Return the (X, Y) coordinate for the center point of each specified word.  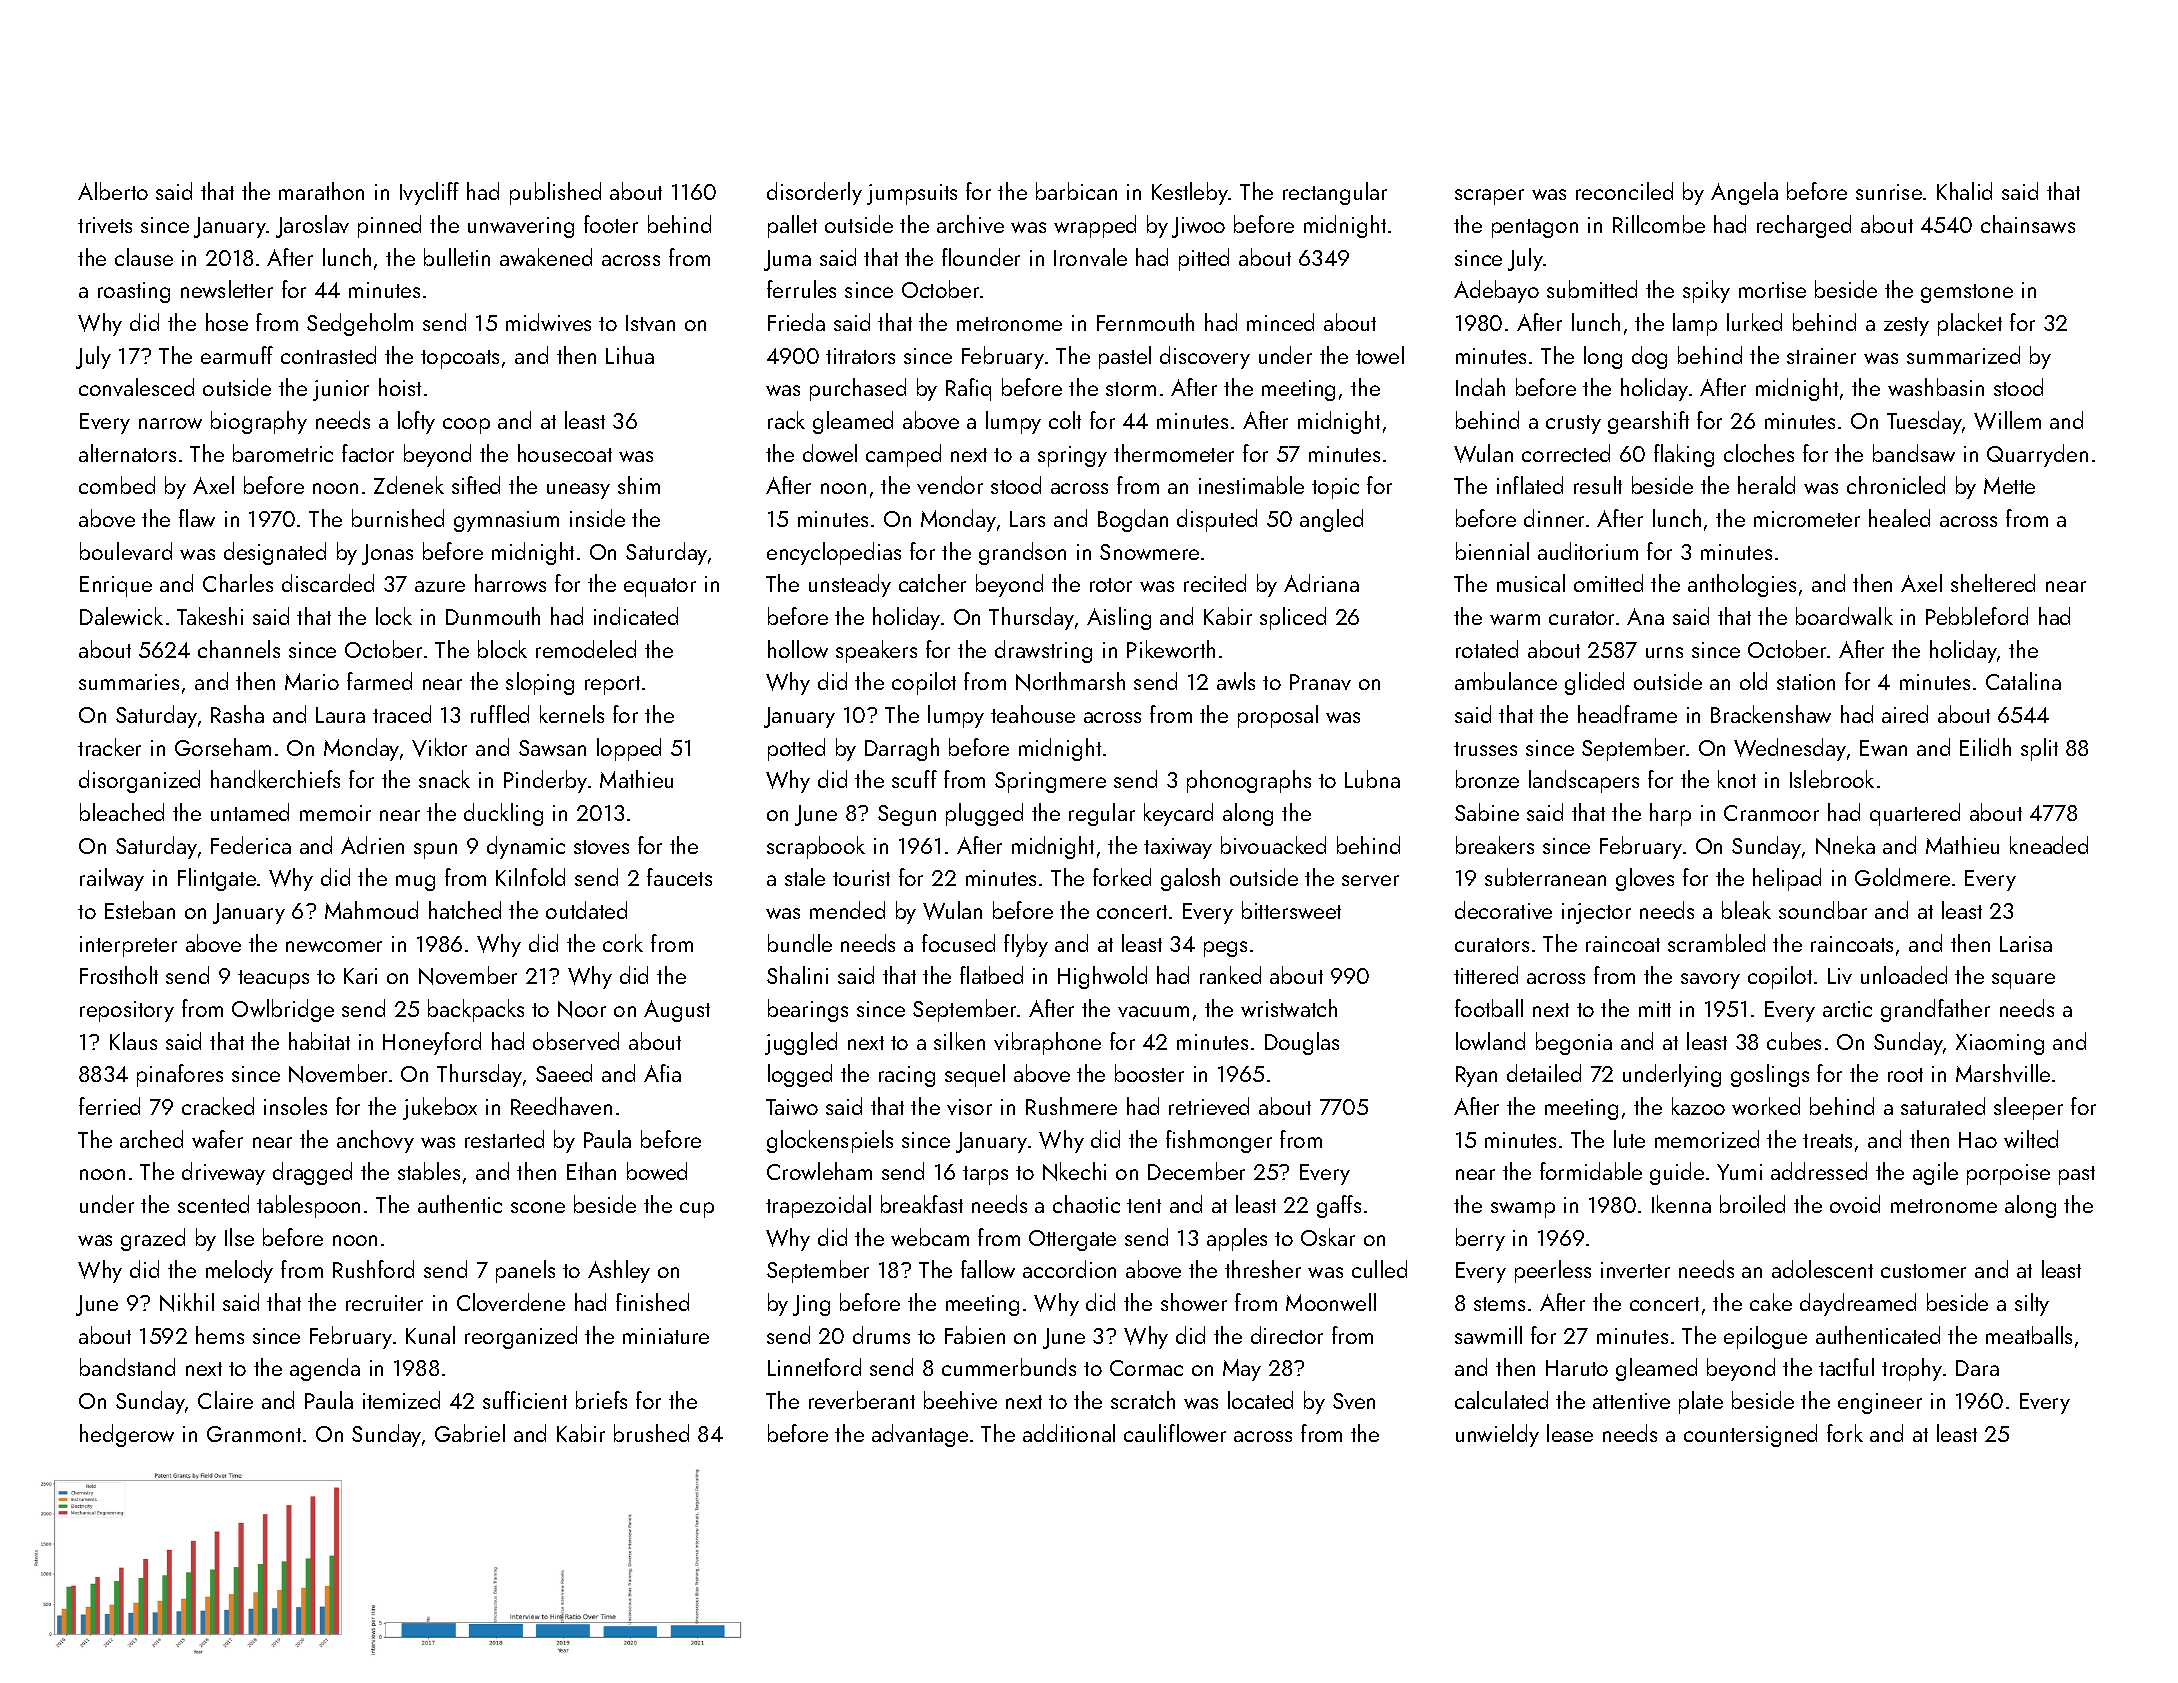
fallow (988, 1269)
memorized (1707, 1139)
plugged (984, 814)
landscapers (1584, 781)
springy (1072, 456)
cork (623, 943)
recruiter (384, 1303)
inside (597, 518)
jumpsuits (912, 194)
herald (1766, 485)
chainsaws (2028, 224)
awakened (546, 257)
